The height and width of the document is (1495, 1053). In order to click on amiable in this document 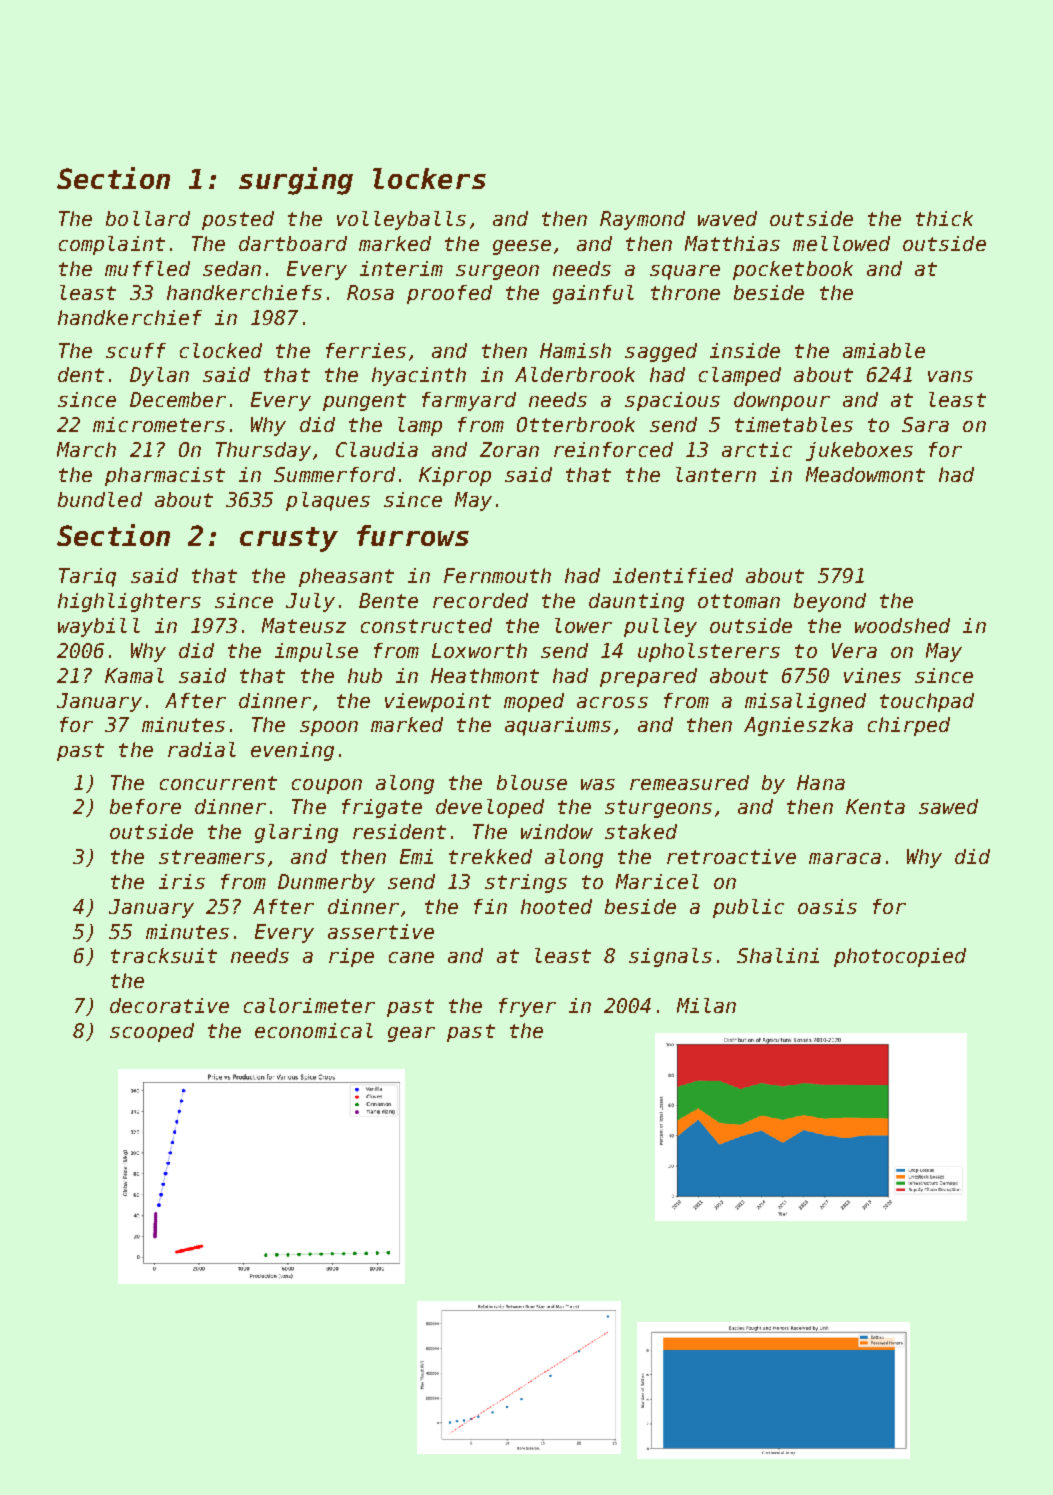, I will do `click(884, 350)`.
